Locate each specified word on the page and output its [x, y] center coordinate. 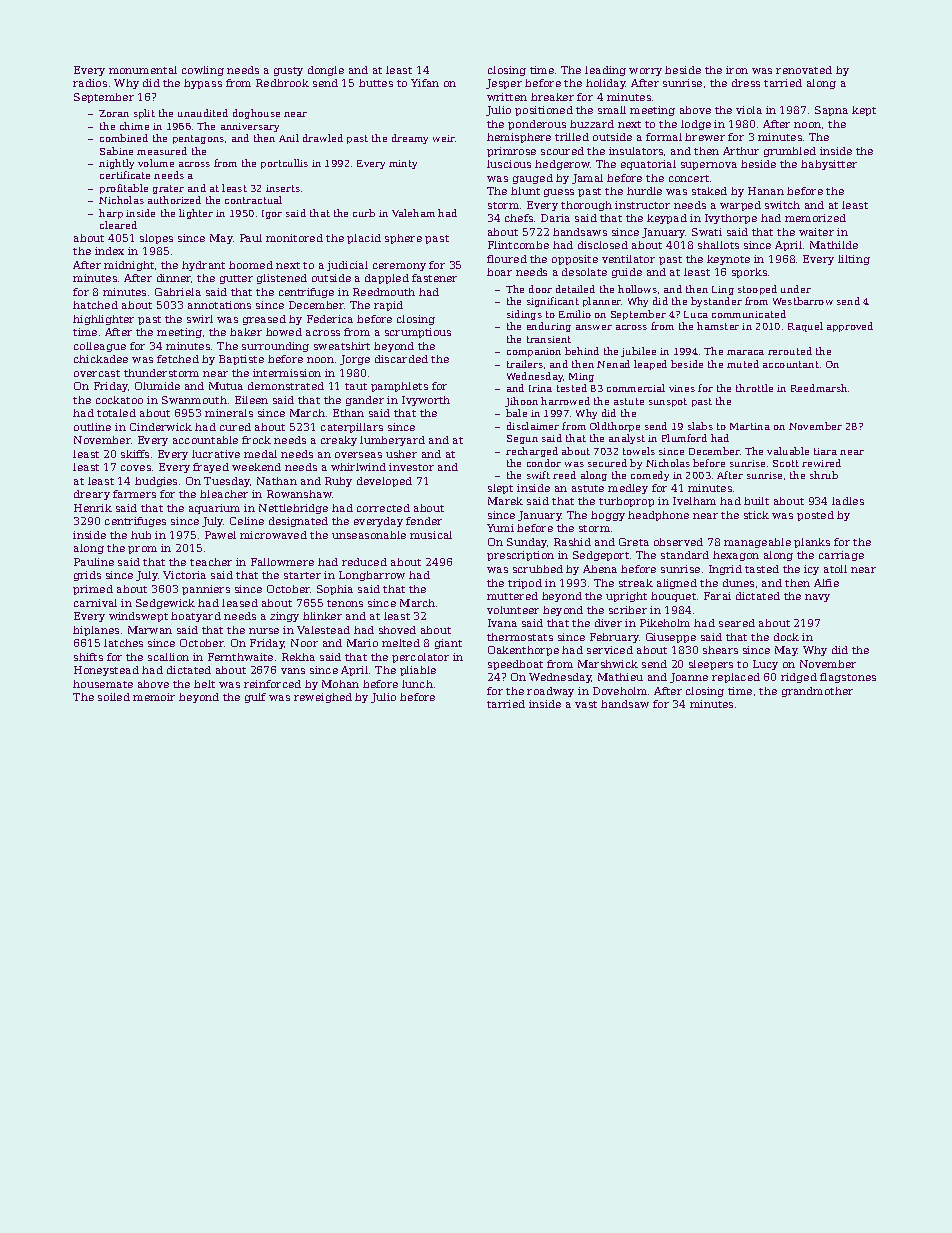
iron [737, 70]
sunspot [668, 402]
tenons [345, 603]
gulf [255, 698]
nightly [116, 164]
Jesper [504, 84]
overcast [97, 373]
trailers [525, 364]
